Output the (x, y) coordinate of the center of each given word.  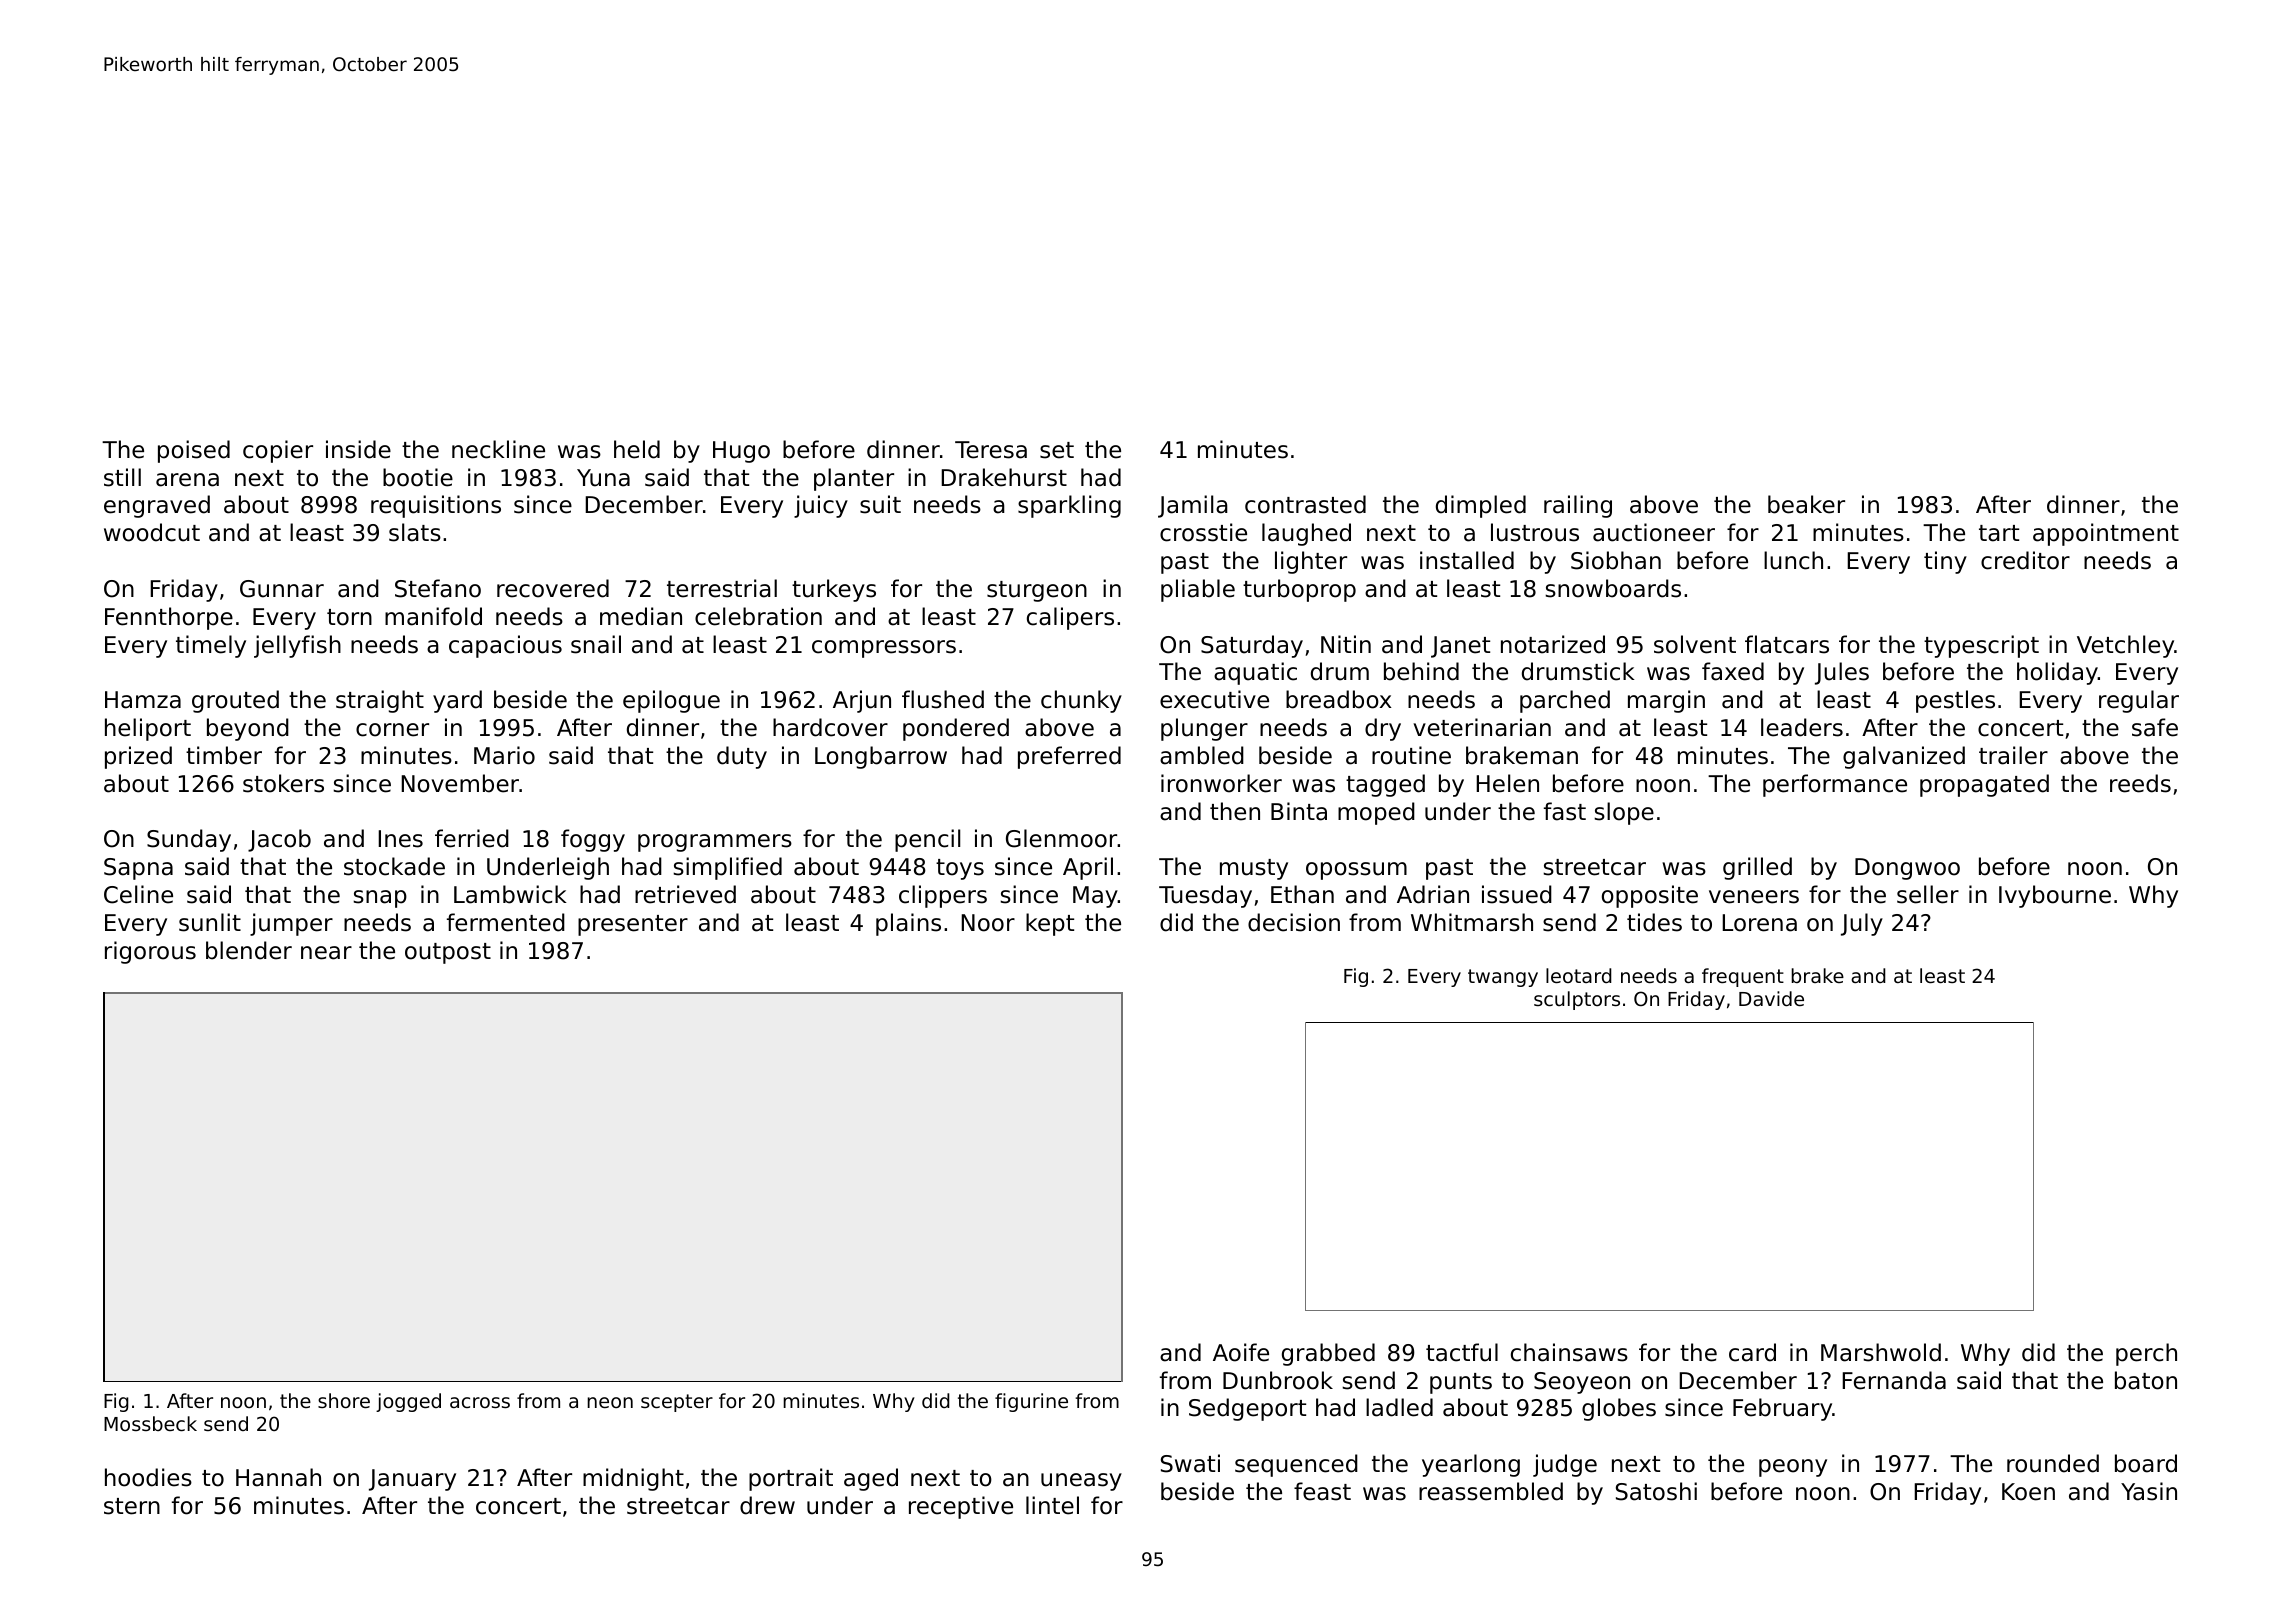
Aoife (1241, 1352)
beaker (1806, 504)
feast (1322, 1491)
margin (1666, 701)
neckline (498, 449)
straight (380, 701)
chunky (1081, 701)
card (1752, 1352)
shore (344, 1400)
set (1057, 450)
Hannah (278, 1477)
